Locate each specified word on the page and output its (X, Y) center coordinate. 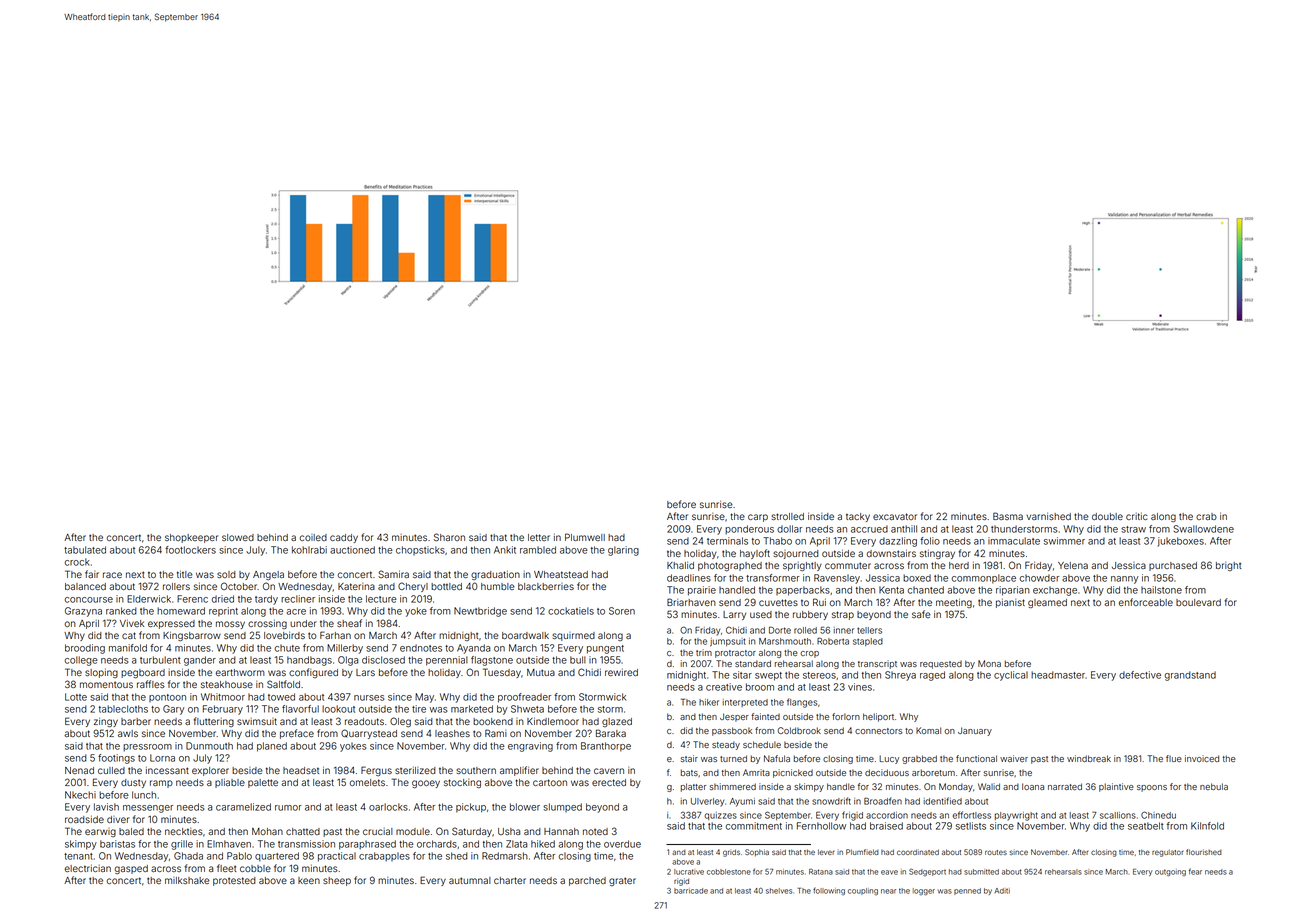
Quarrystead (369, 734)
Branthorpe (606, 747)
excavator (895, 516)
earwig (100, 832)
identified (943, 801)
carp (758, 518)
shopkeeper (191, 538)
